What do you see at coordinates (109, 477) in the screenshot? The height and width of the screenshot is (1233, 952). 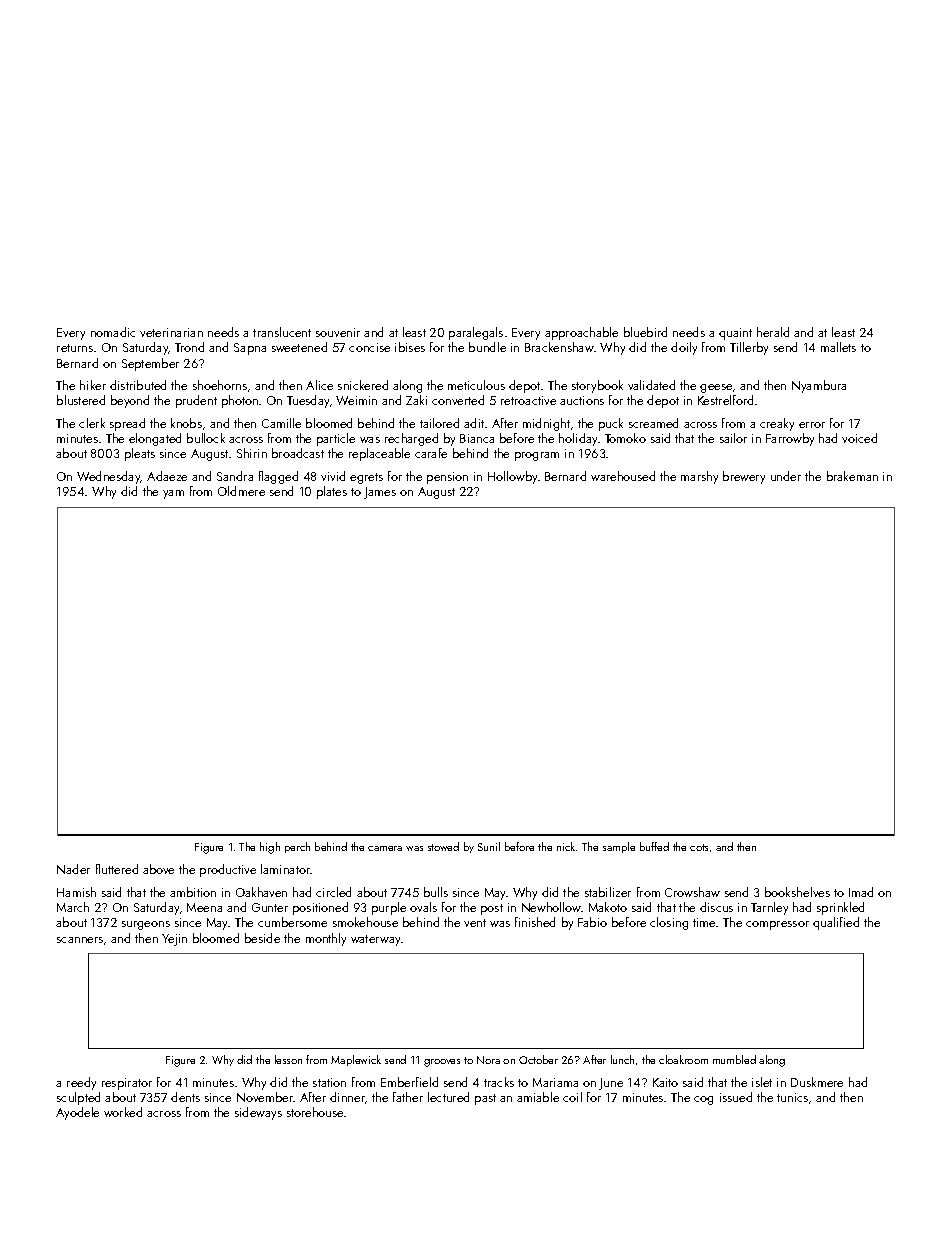 I see `Wednesday` at bounding box center [109, 477].
